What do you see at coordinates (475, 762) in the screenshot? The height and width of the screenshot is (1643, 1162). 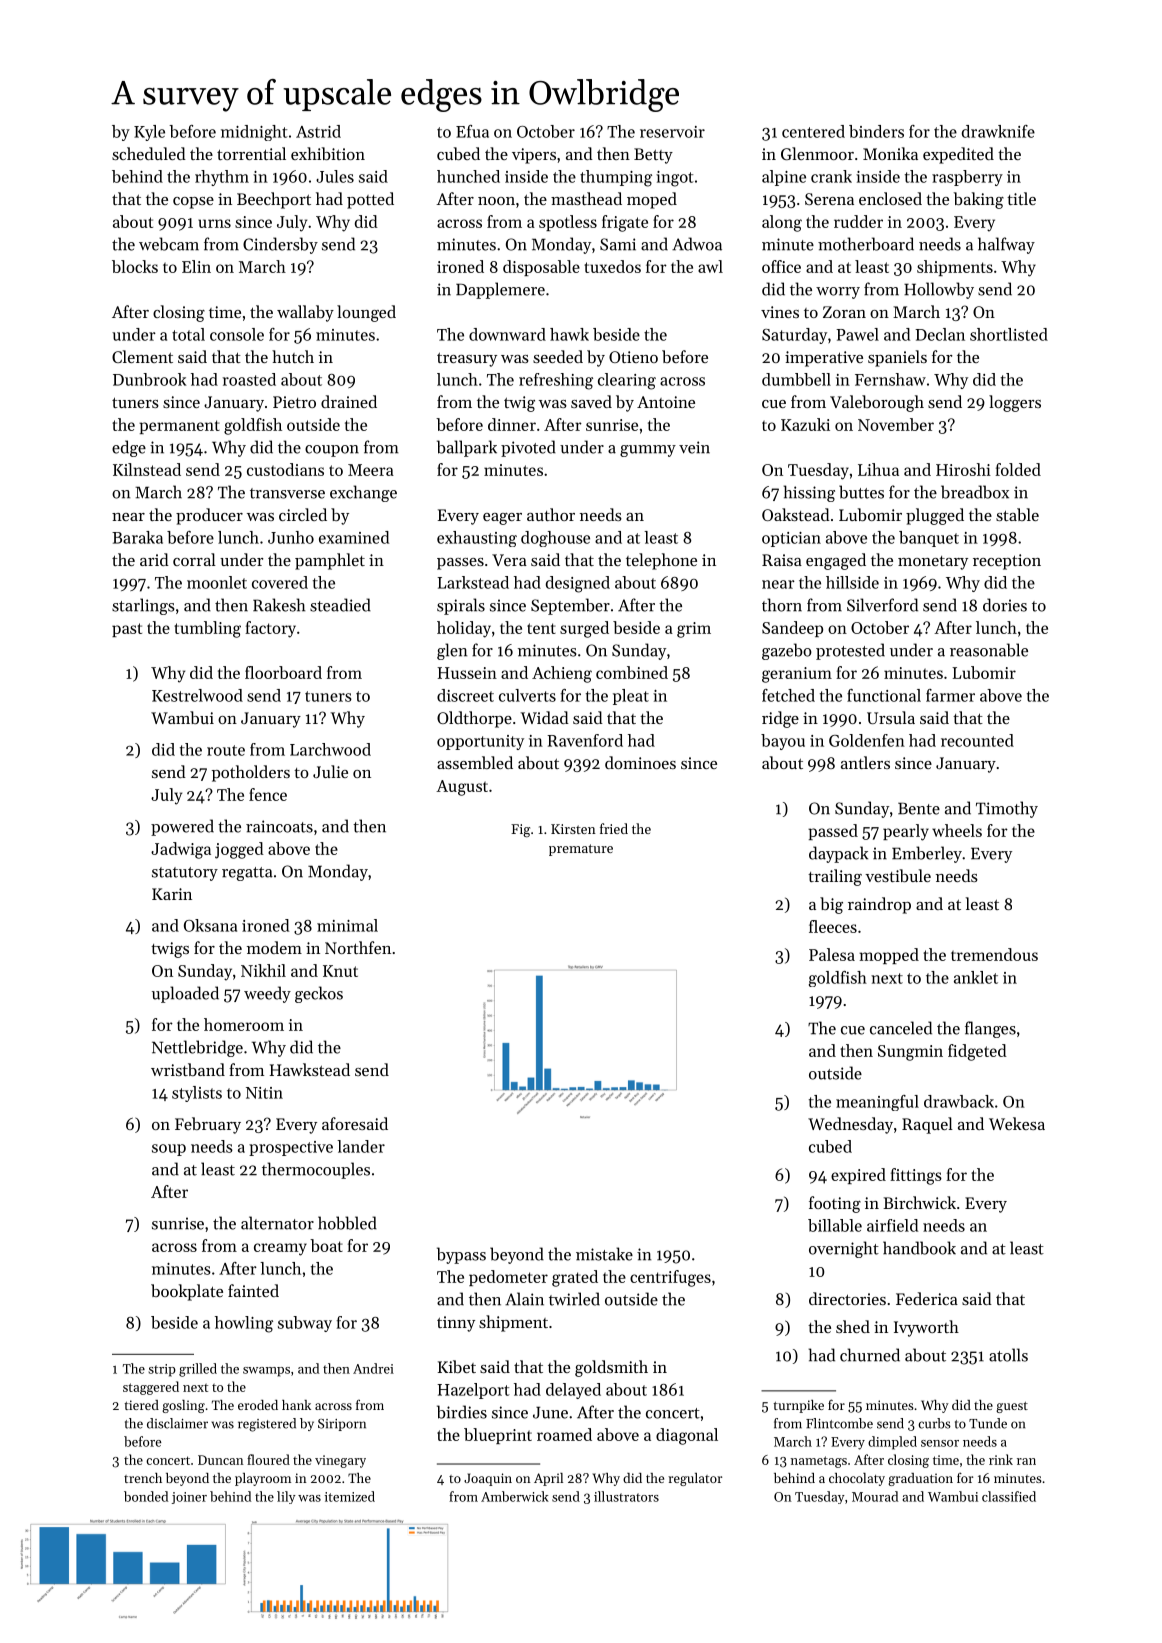 I see `assembled` at bounding box center [475, 762].
